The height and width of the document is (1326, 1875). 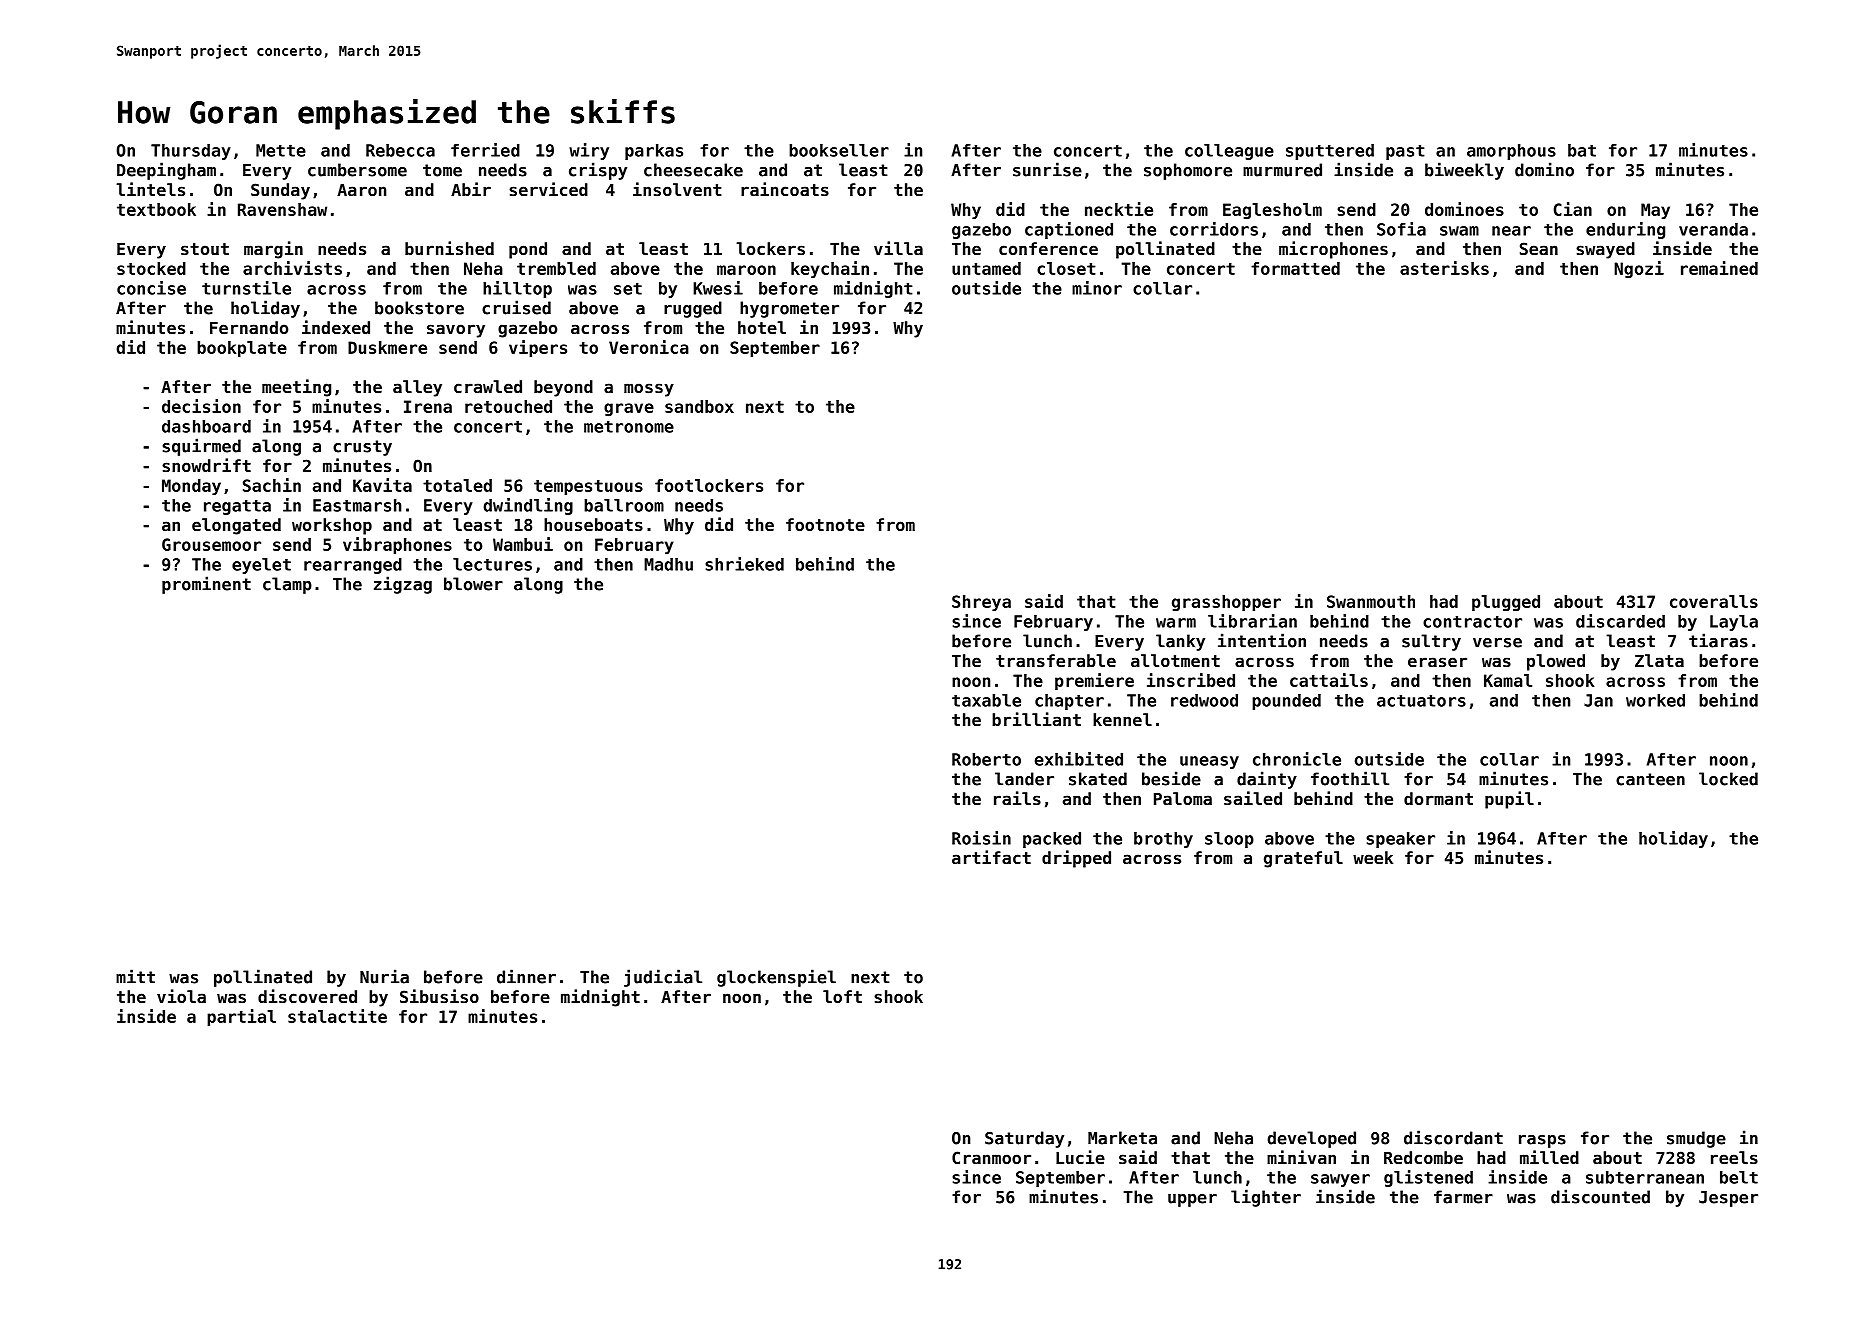 What do you see at coordinates (986, 759) in the document?
I see `Roberto` at bounding box center [986, 759].
